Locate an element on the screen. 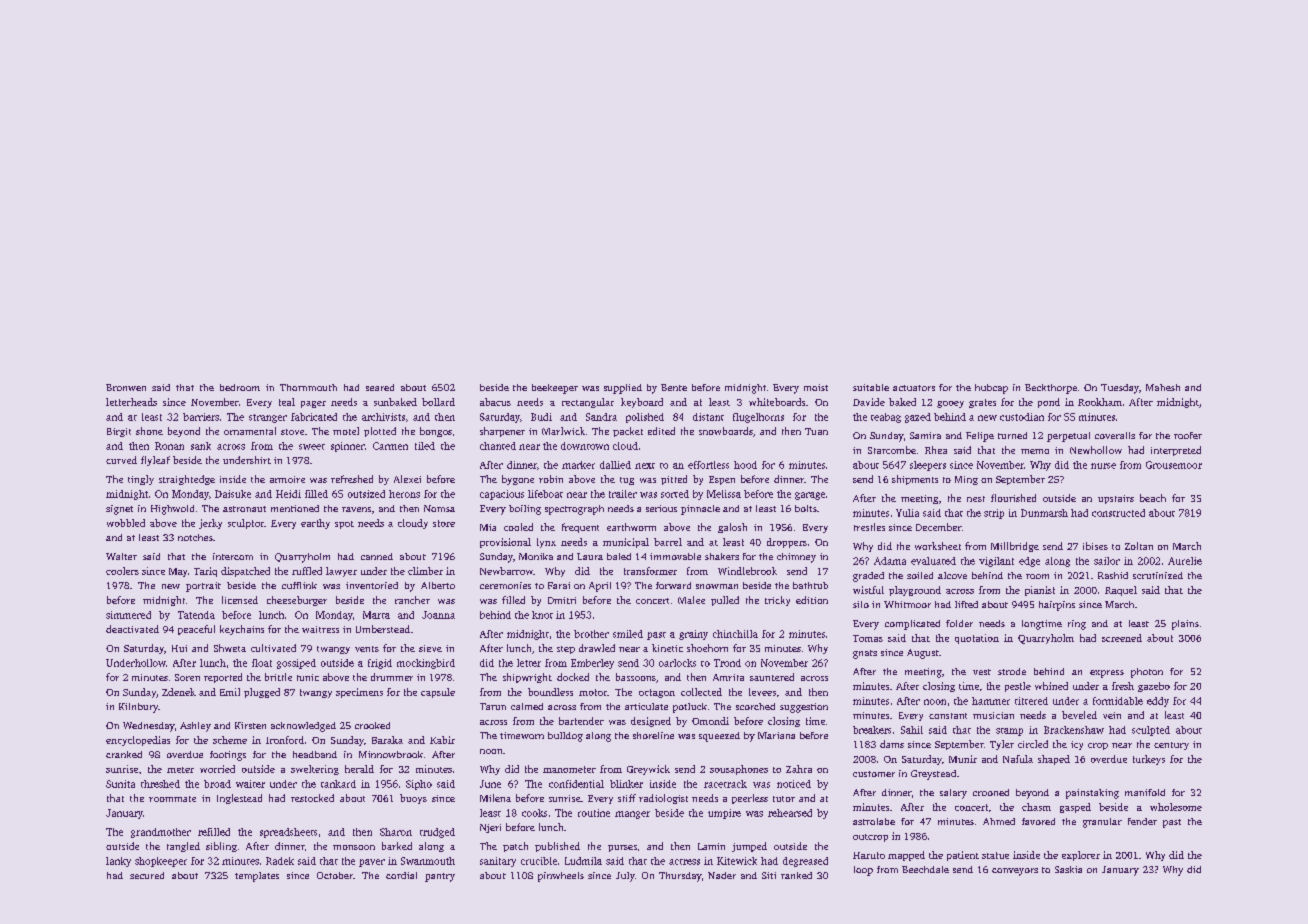 This screenshot has height=924, width=1308. designed is located at coordinates (651, 722).
